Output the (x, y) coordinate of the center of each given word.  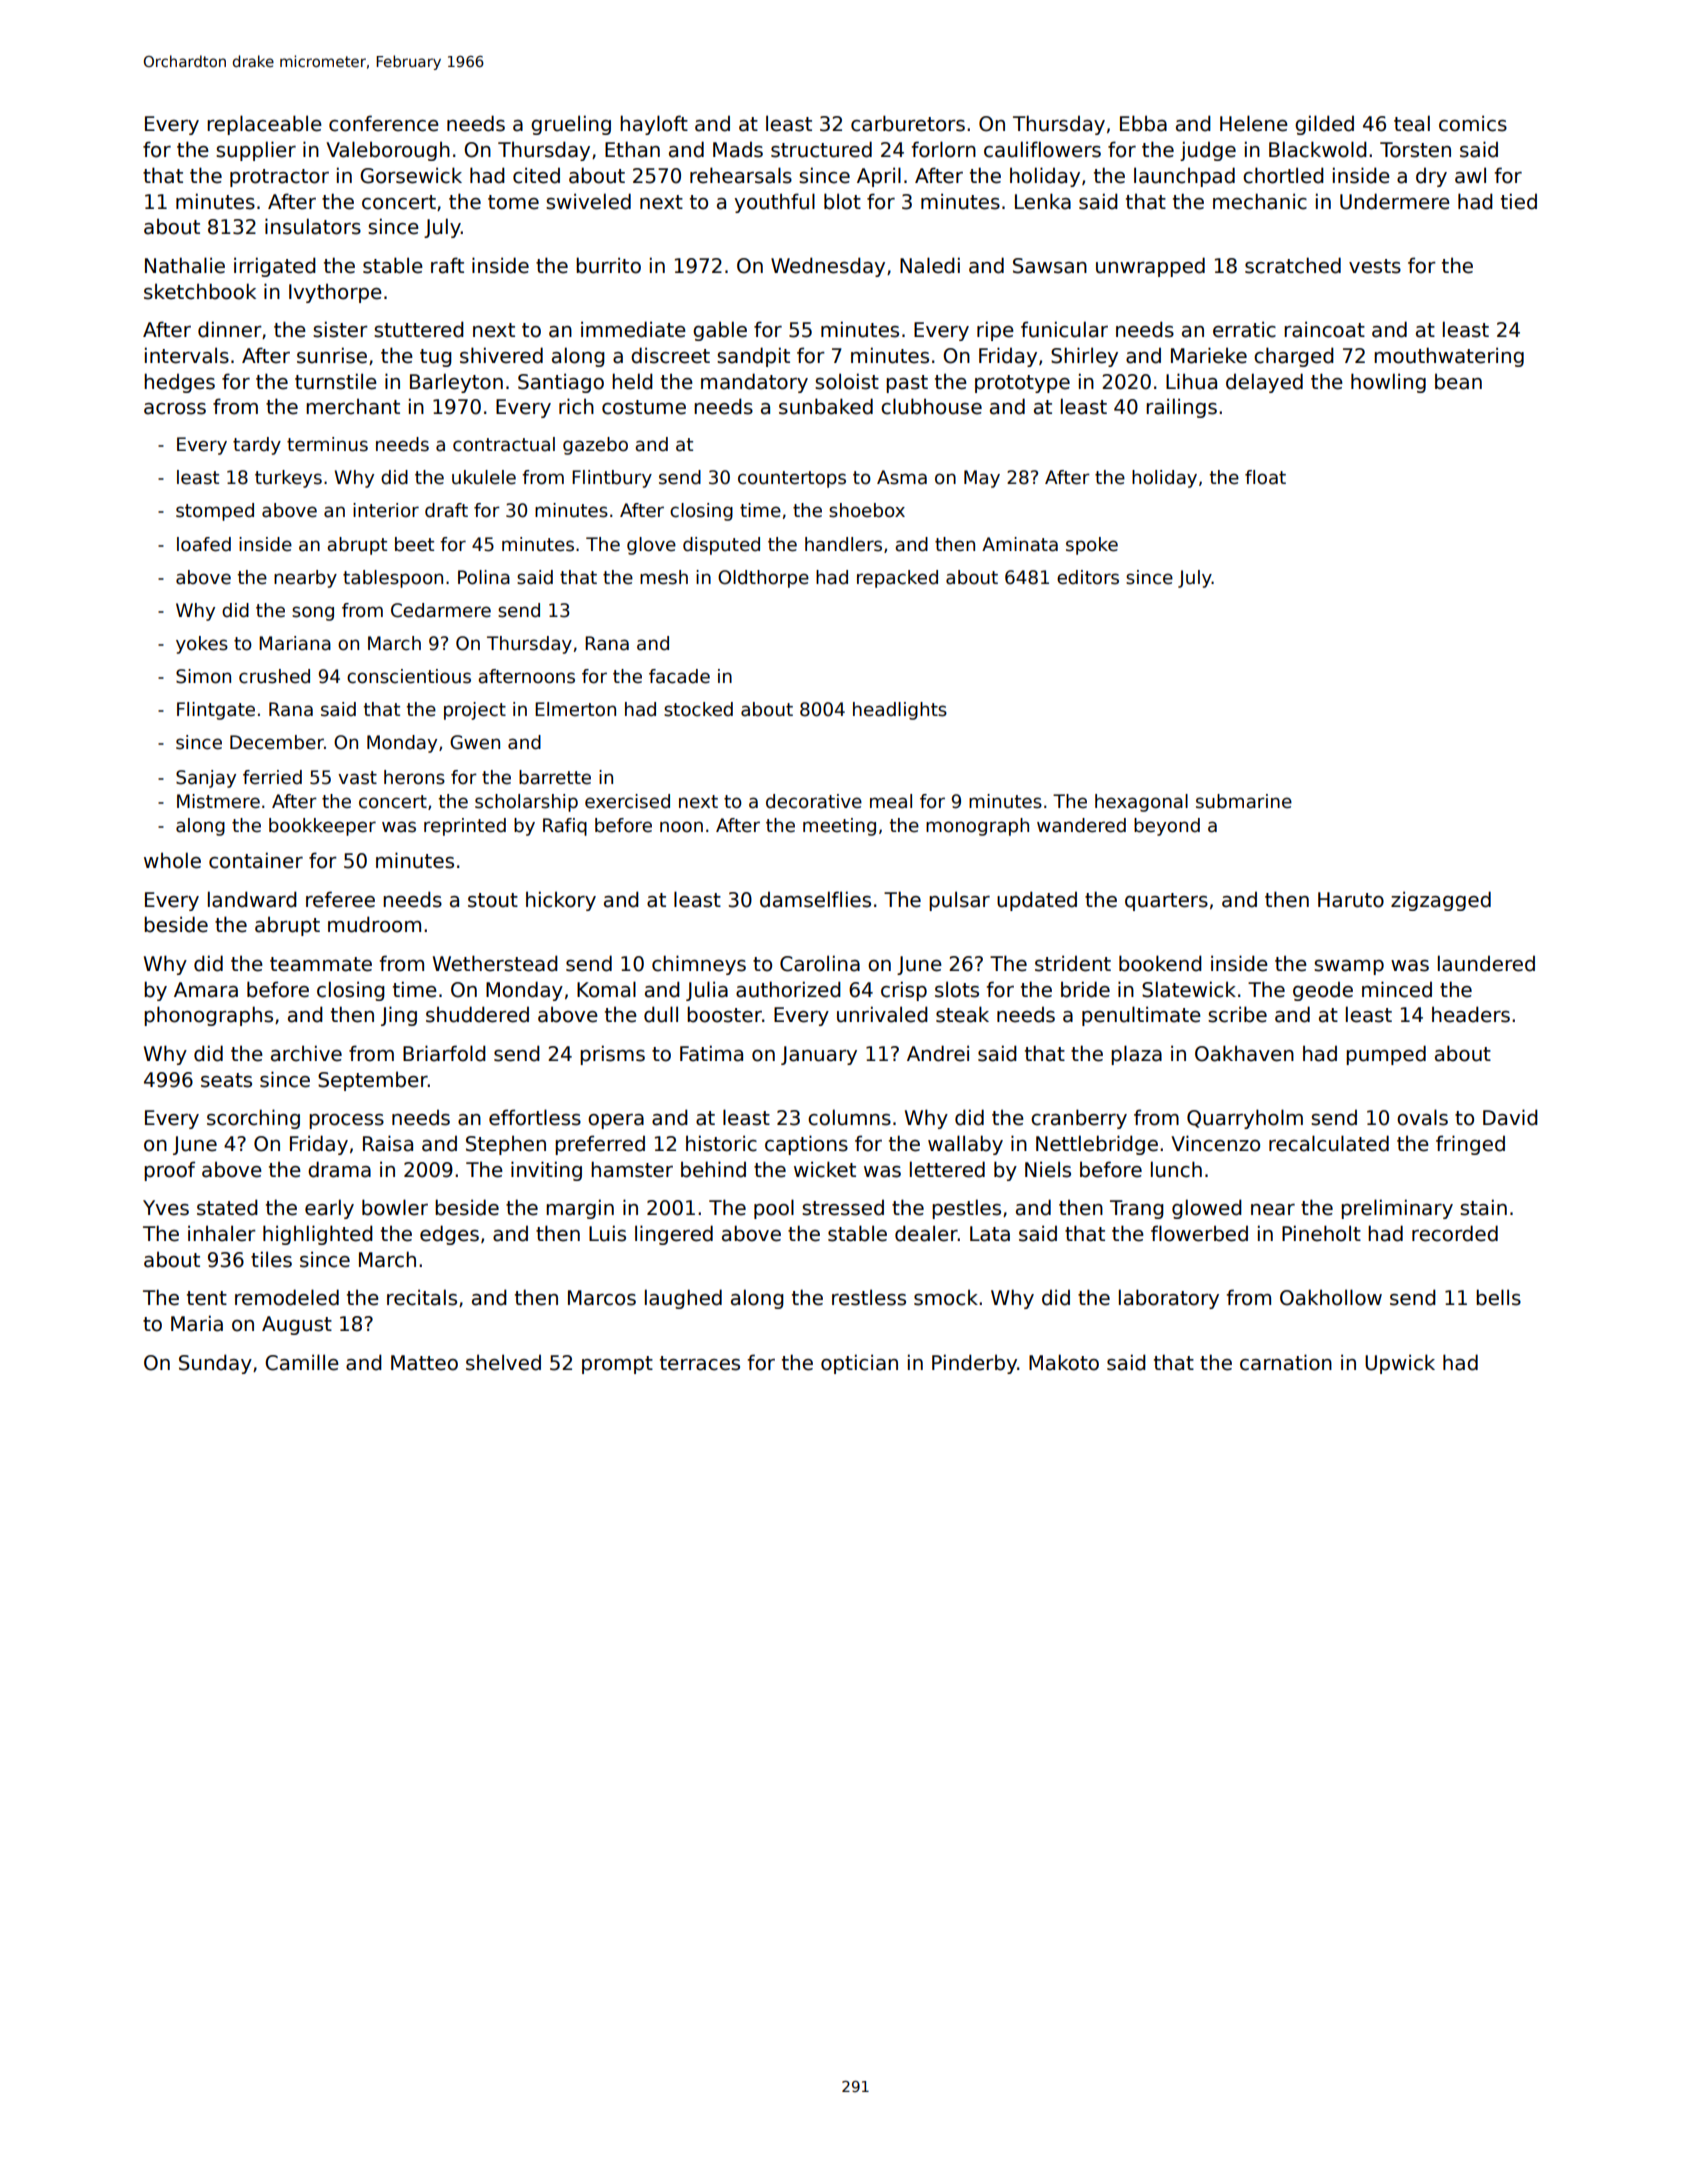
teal (1412, 123)
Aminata (1020, 544)
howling (1388, 383)
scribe (1237, 1014)
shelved (503, 1362)
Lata (990, 1234)
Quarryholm (1245, 1119)
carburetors (908, 123)
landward (252, 899)
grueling (571, 125)
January (819, 1055)
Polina (484, 577)
